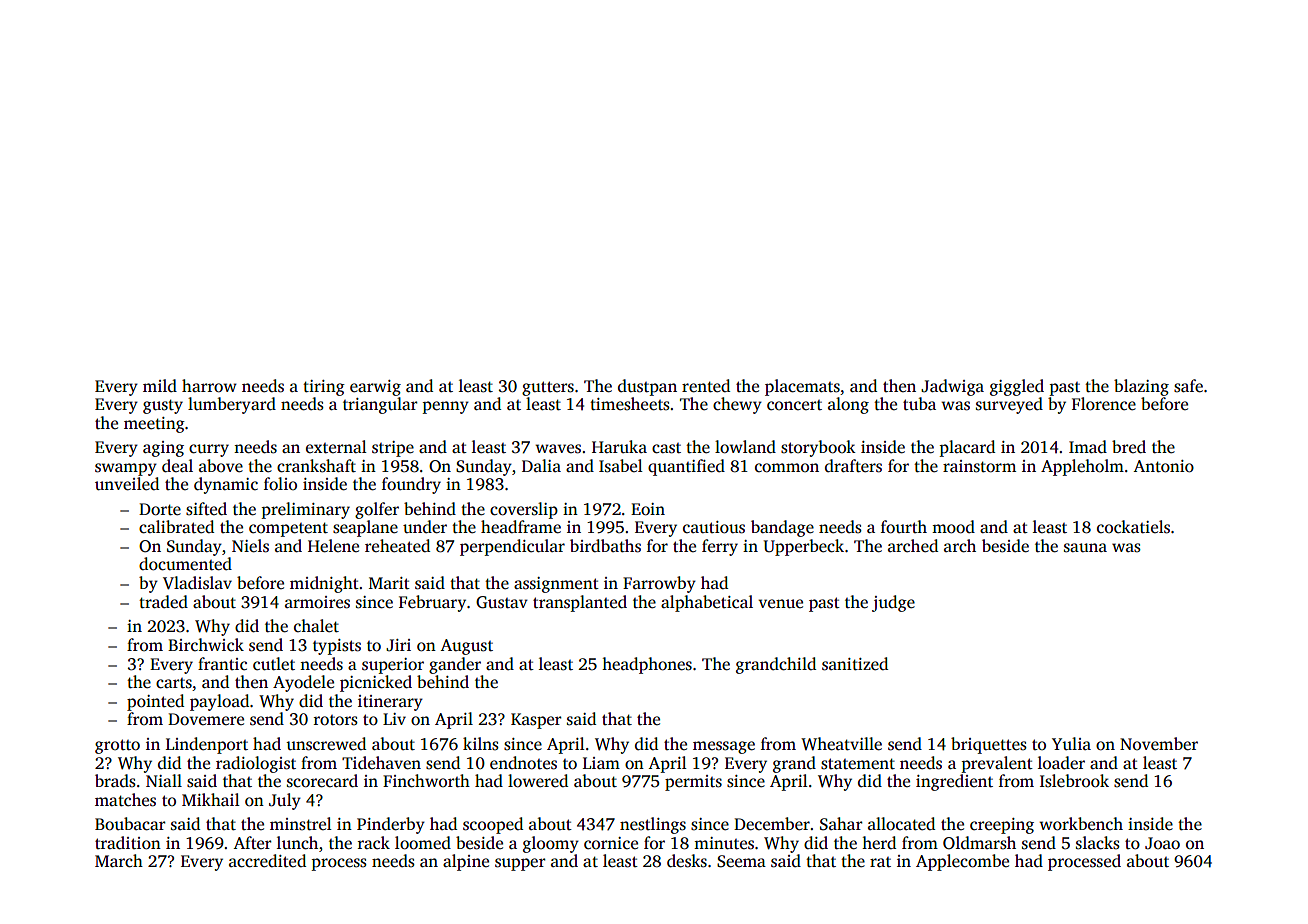 The width and height of the screenshot is (1308, 924). I want to click on dynamic, so click(226, 485).
